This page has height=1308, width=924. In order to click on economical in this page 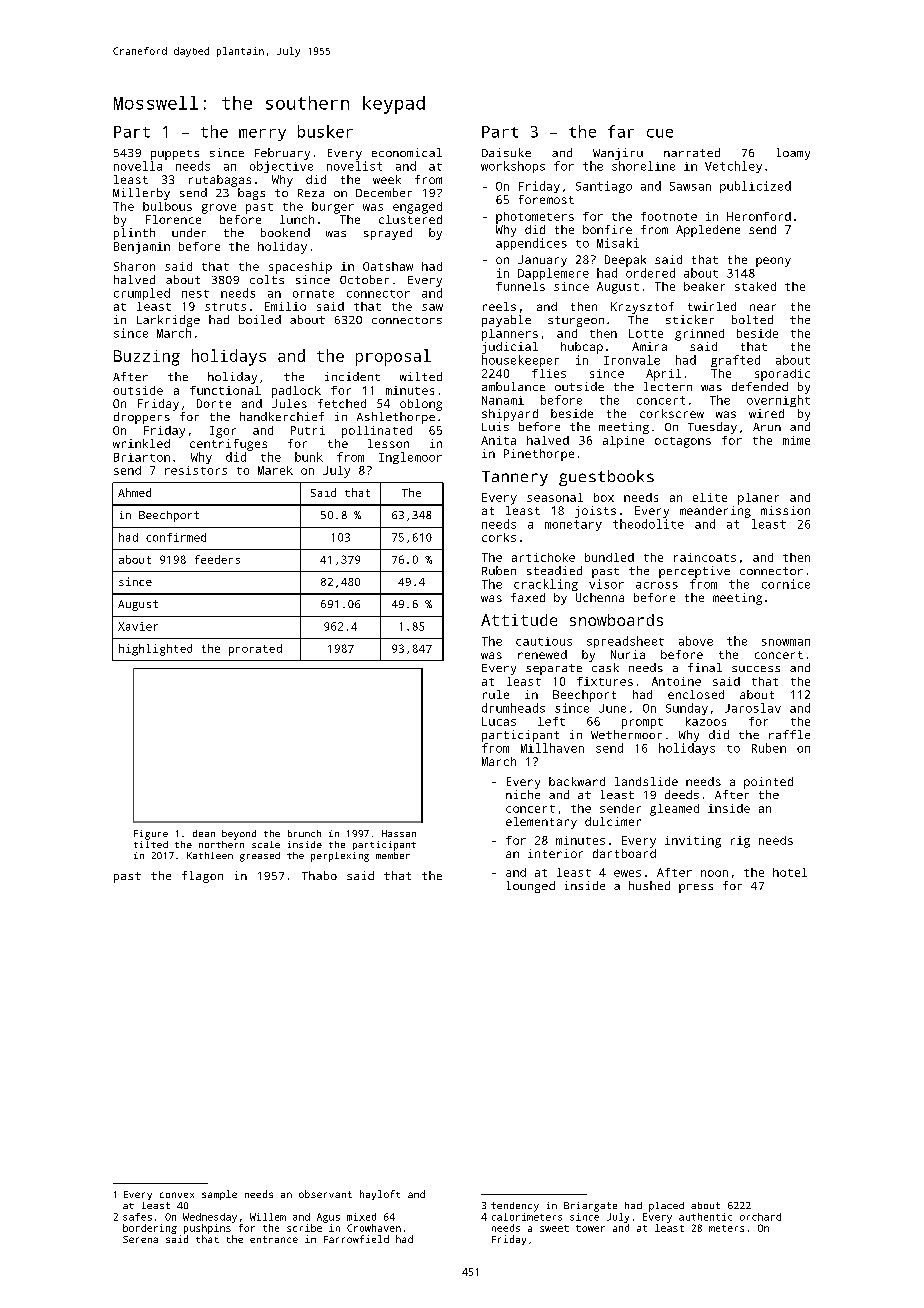, I will do `click(407, 152)`.
